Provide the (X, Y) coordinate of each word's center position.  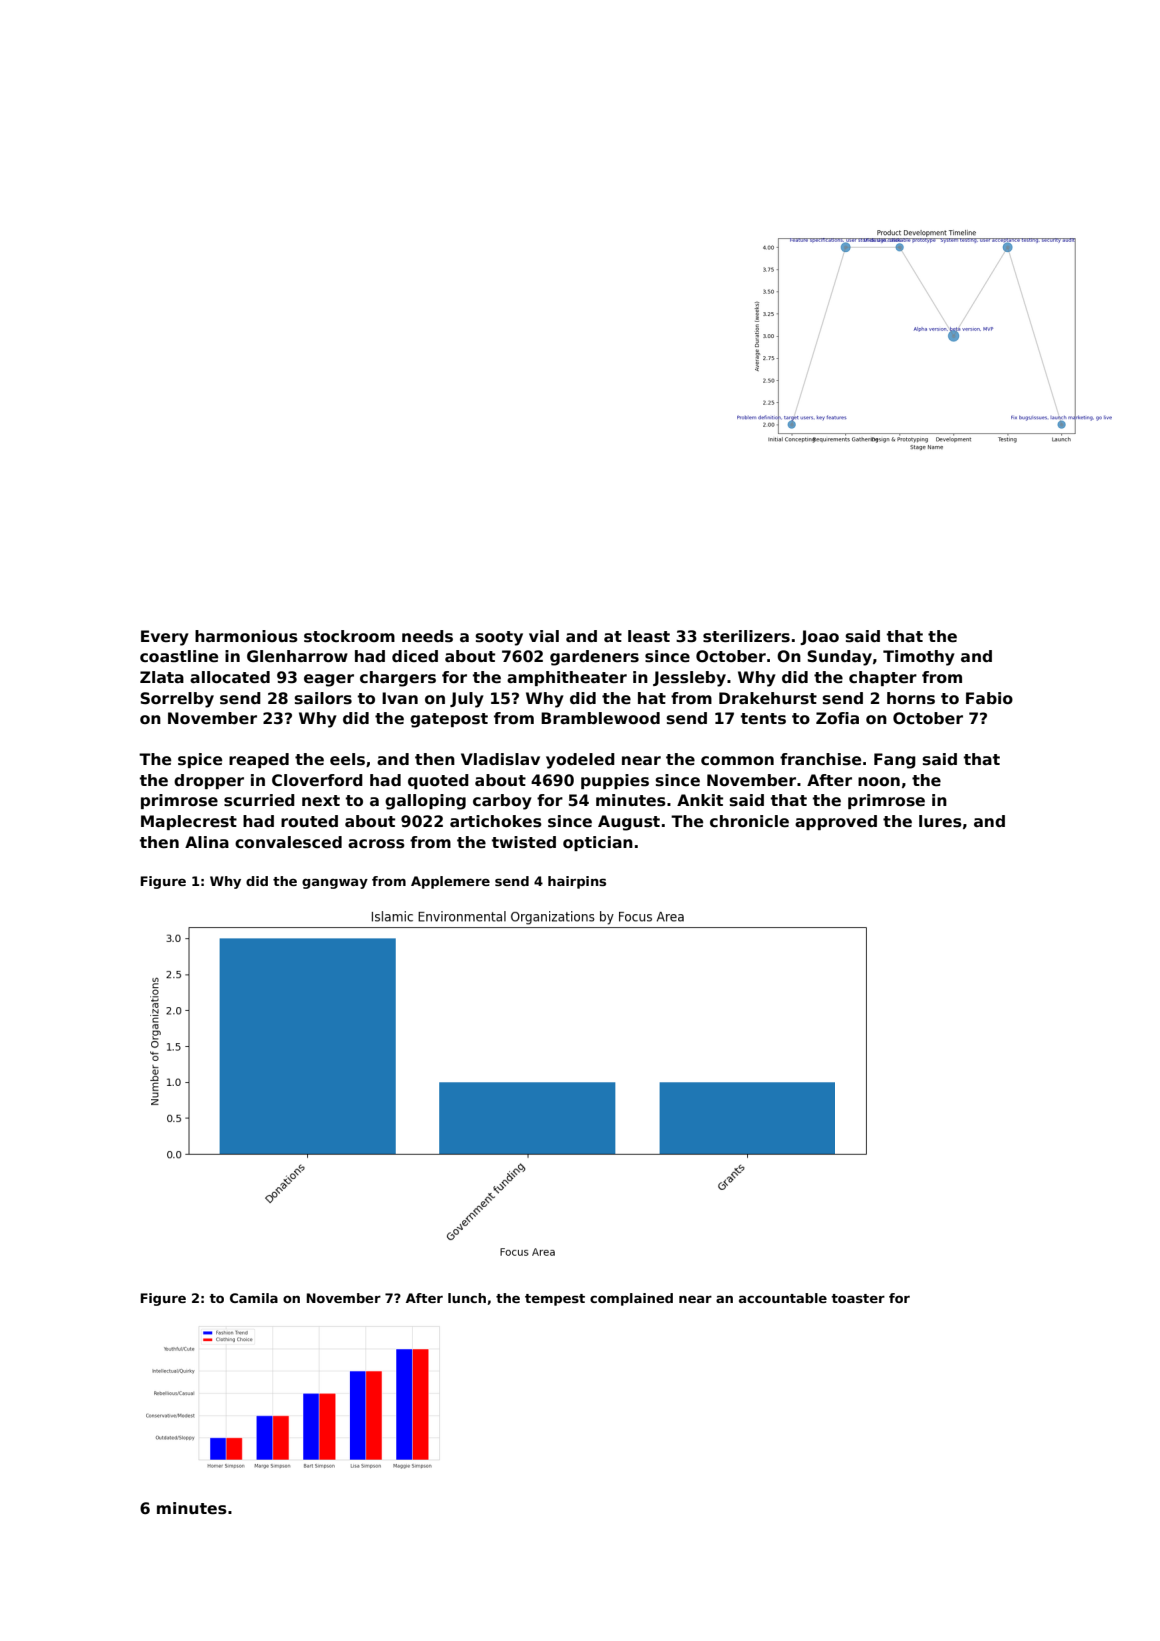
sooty (499, 638)
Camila (254, 1298)
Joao (819, 637)
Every (165, 638)
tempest (555, 1300)
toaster (858, 1298)
